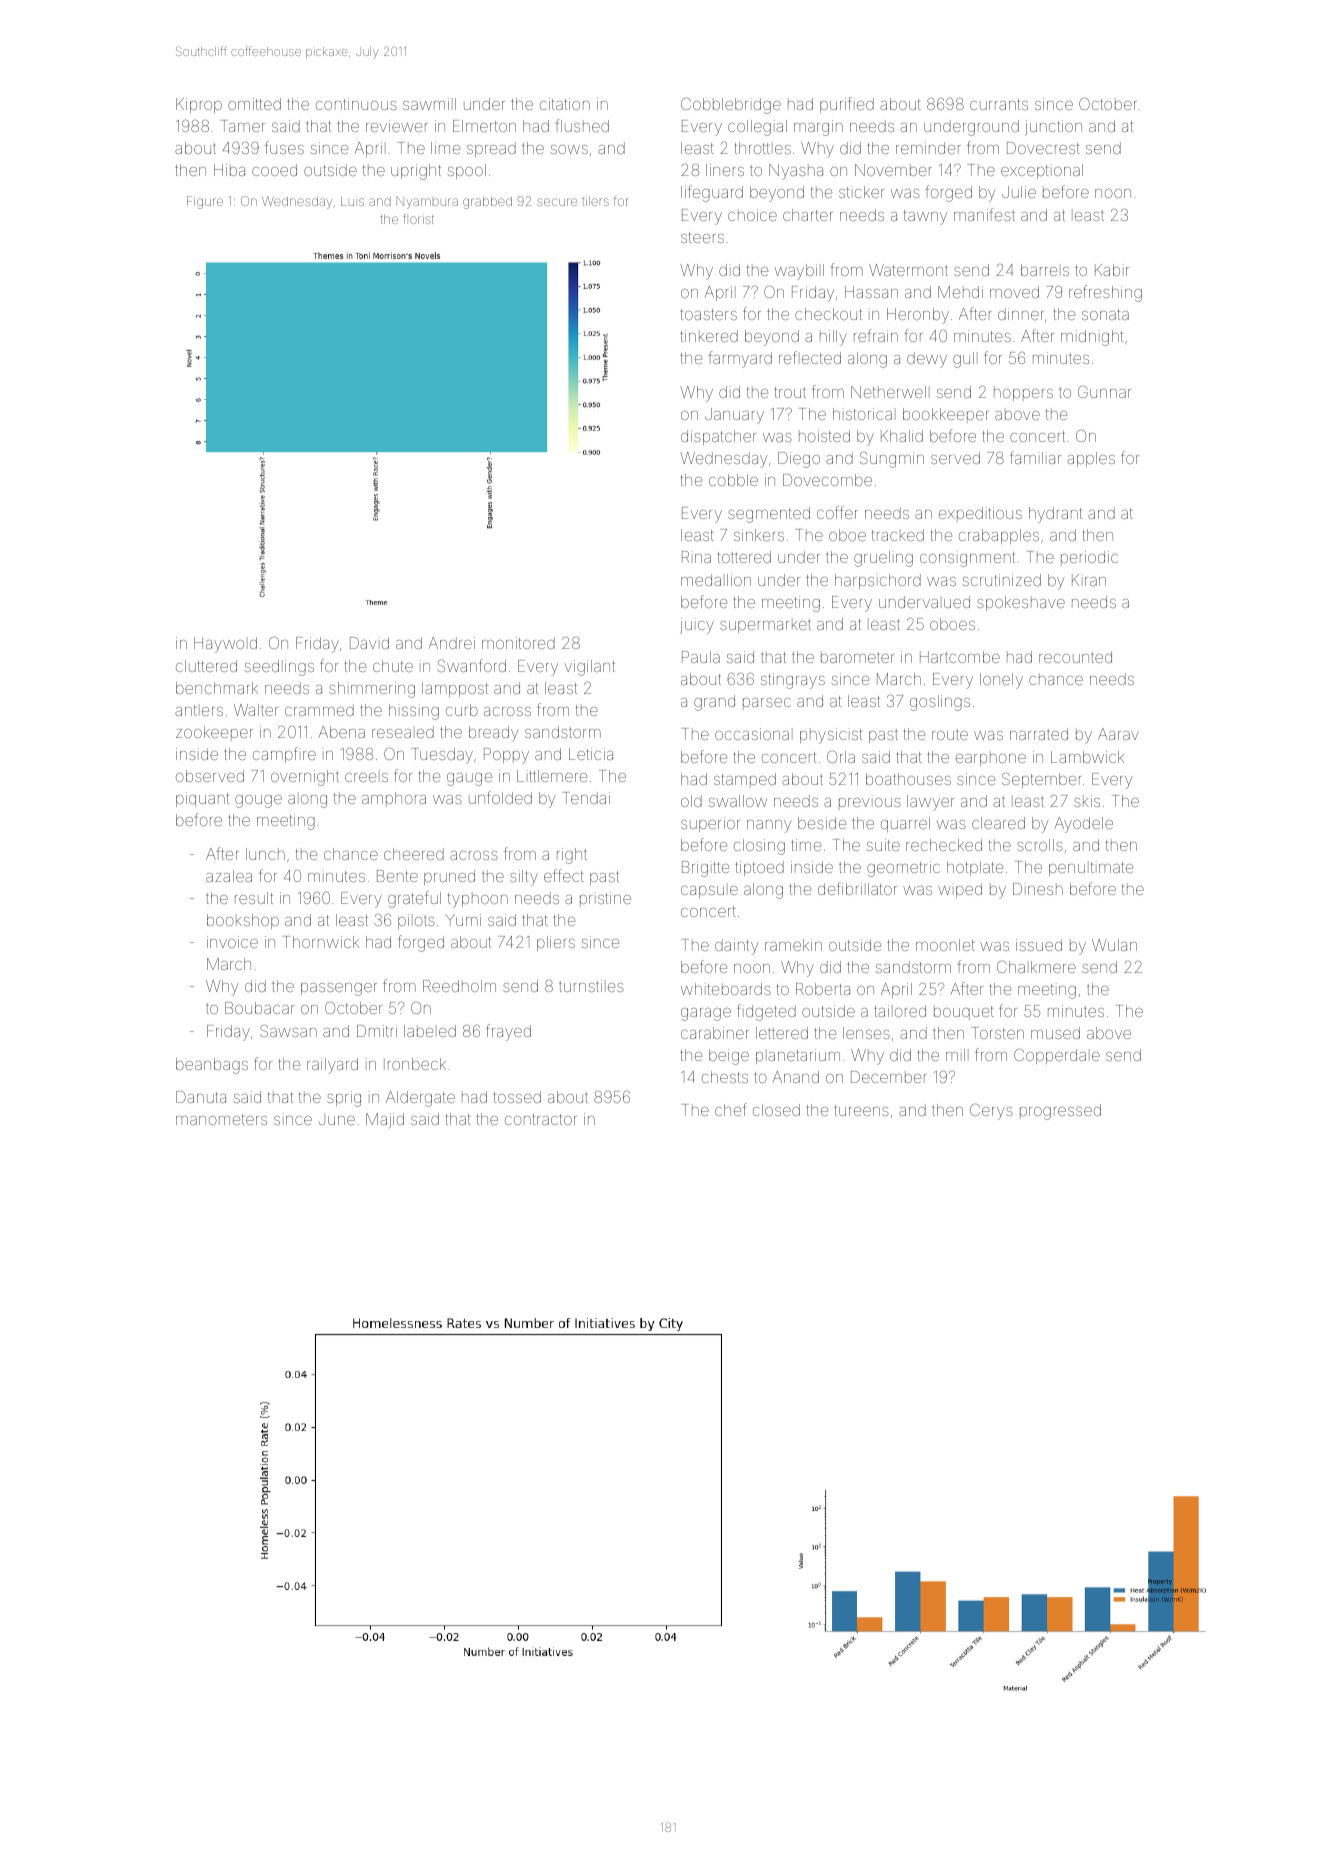 This screenshot has height=1867, width=1320. Describe the element at coordinates (352, 201) in the screenshot. I see `Luis` at that location.
